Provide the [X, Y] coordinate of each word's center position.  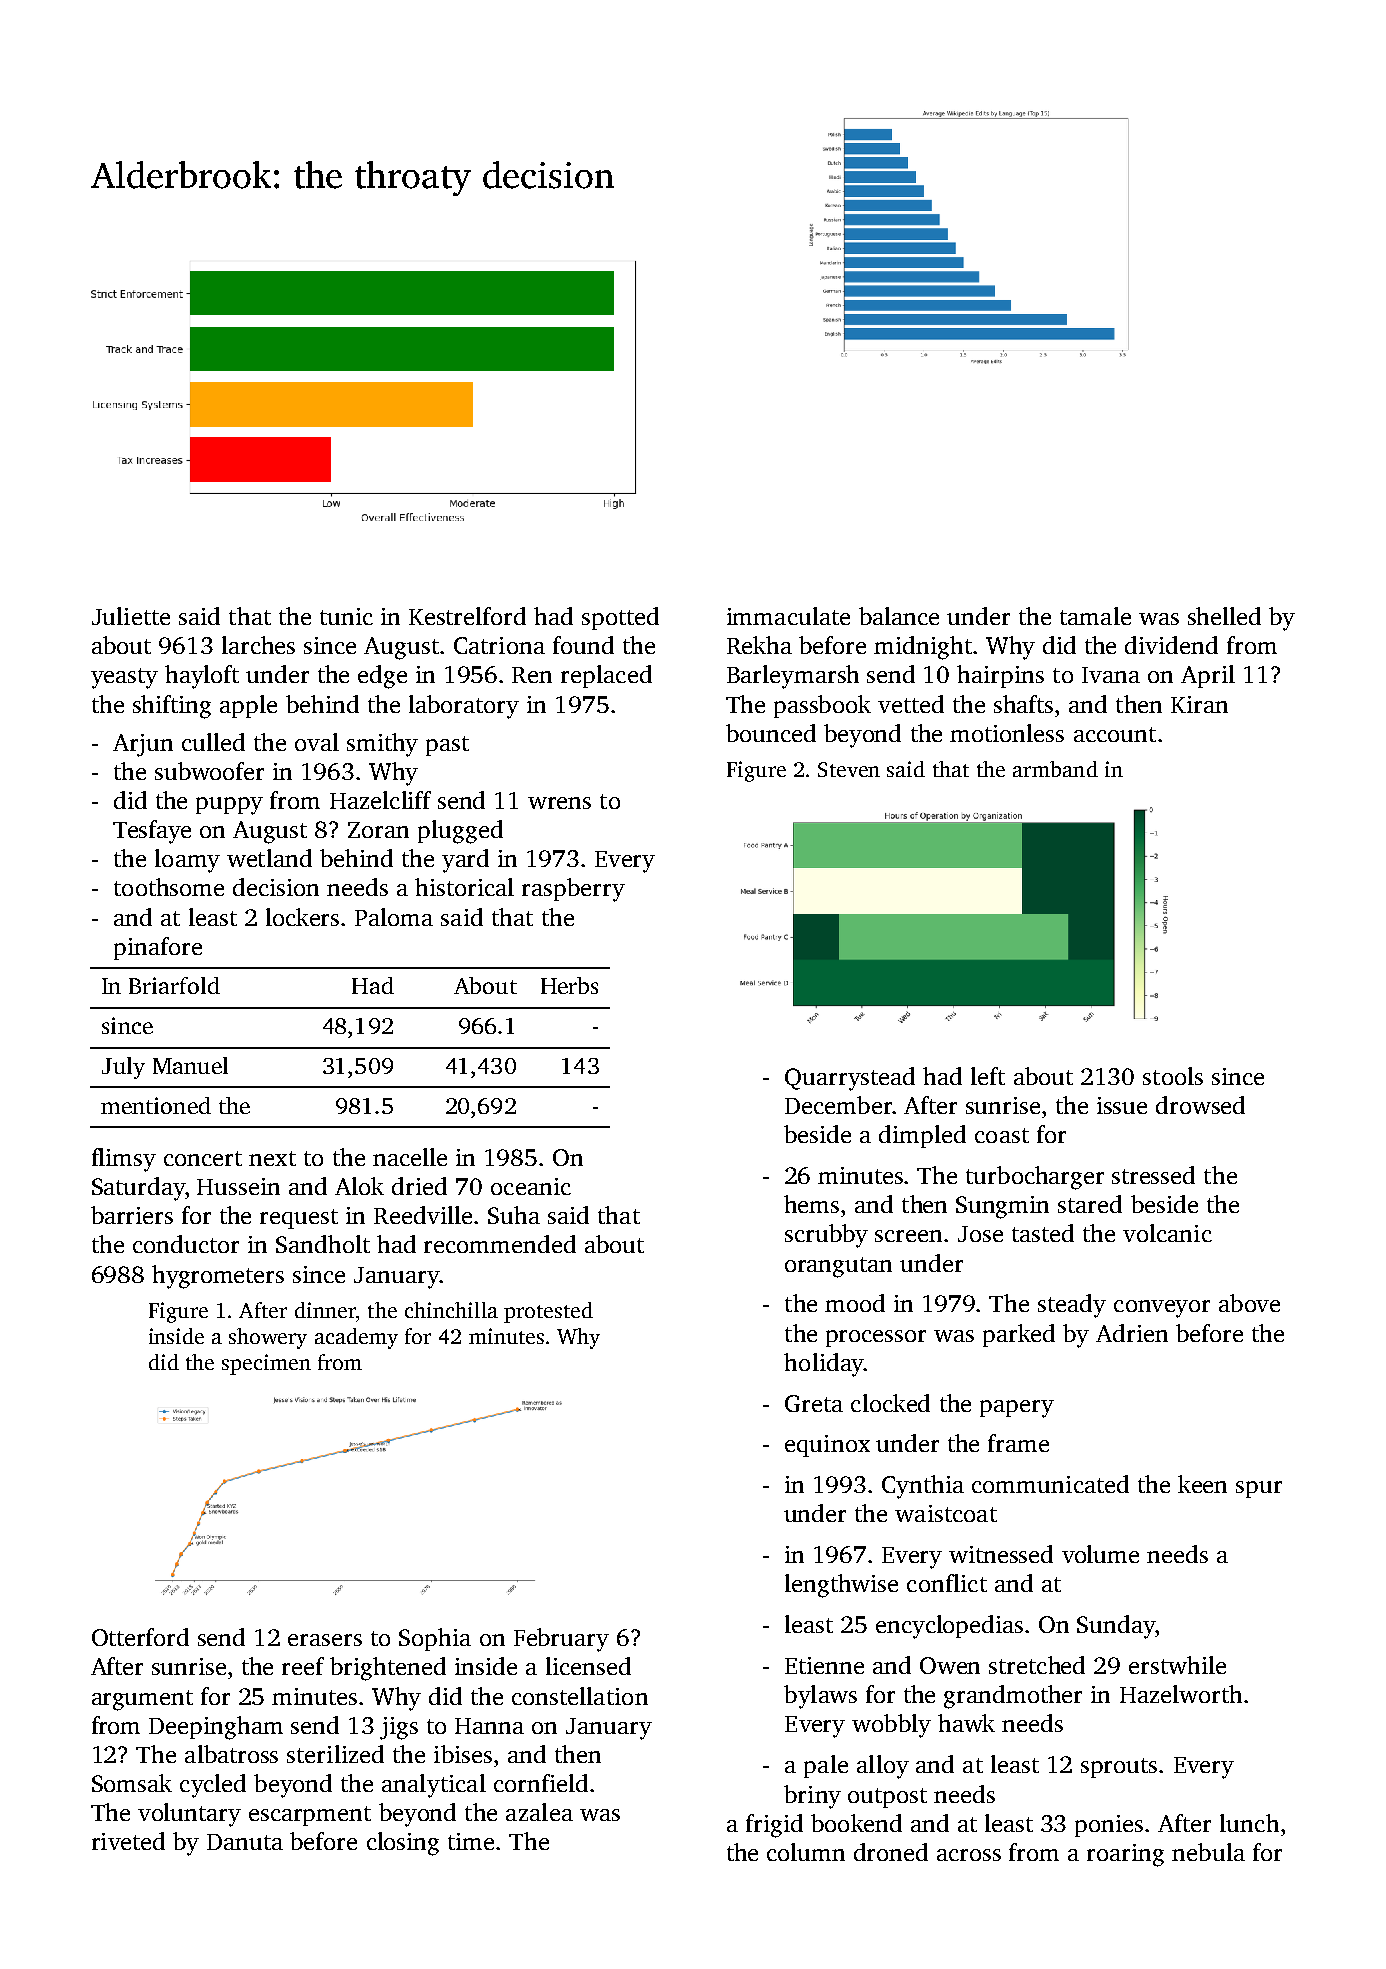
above [1249, 1303]
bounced [771, 733]
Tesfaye [152, 832]
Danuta [245, 1842]
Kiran [1199, 704]
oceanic [531, 1186]
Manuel [190, 1065]
